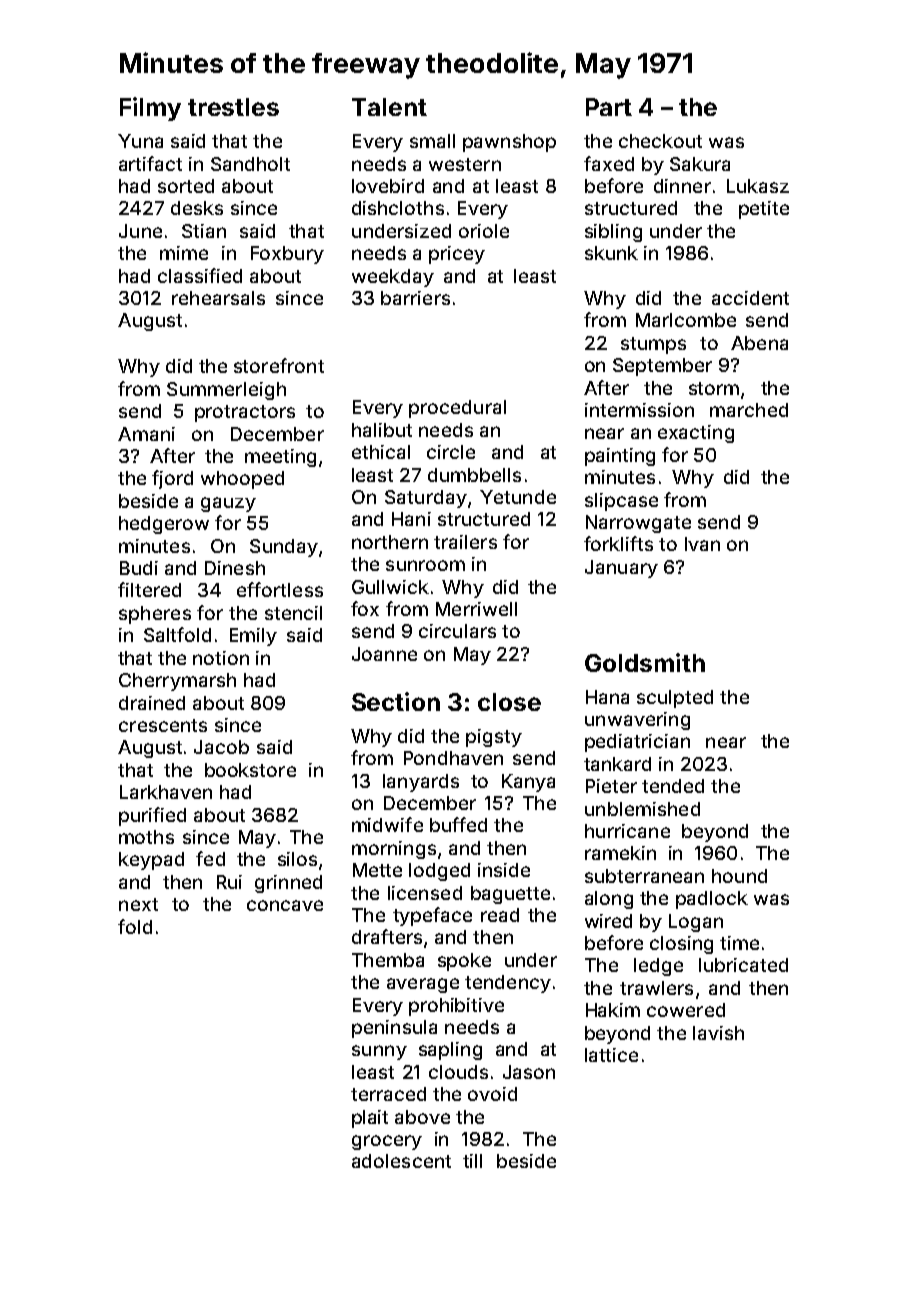 The height and width of the image is (1316, 908). Describe the element at coordinates (387, 1142) in the image. I see `grocery` at that location.
